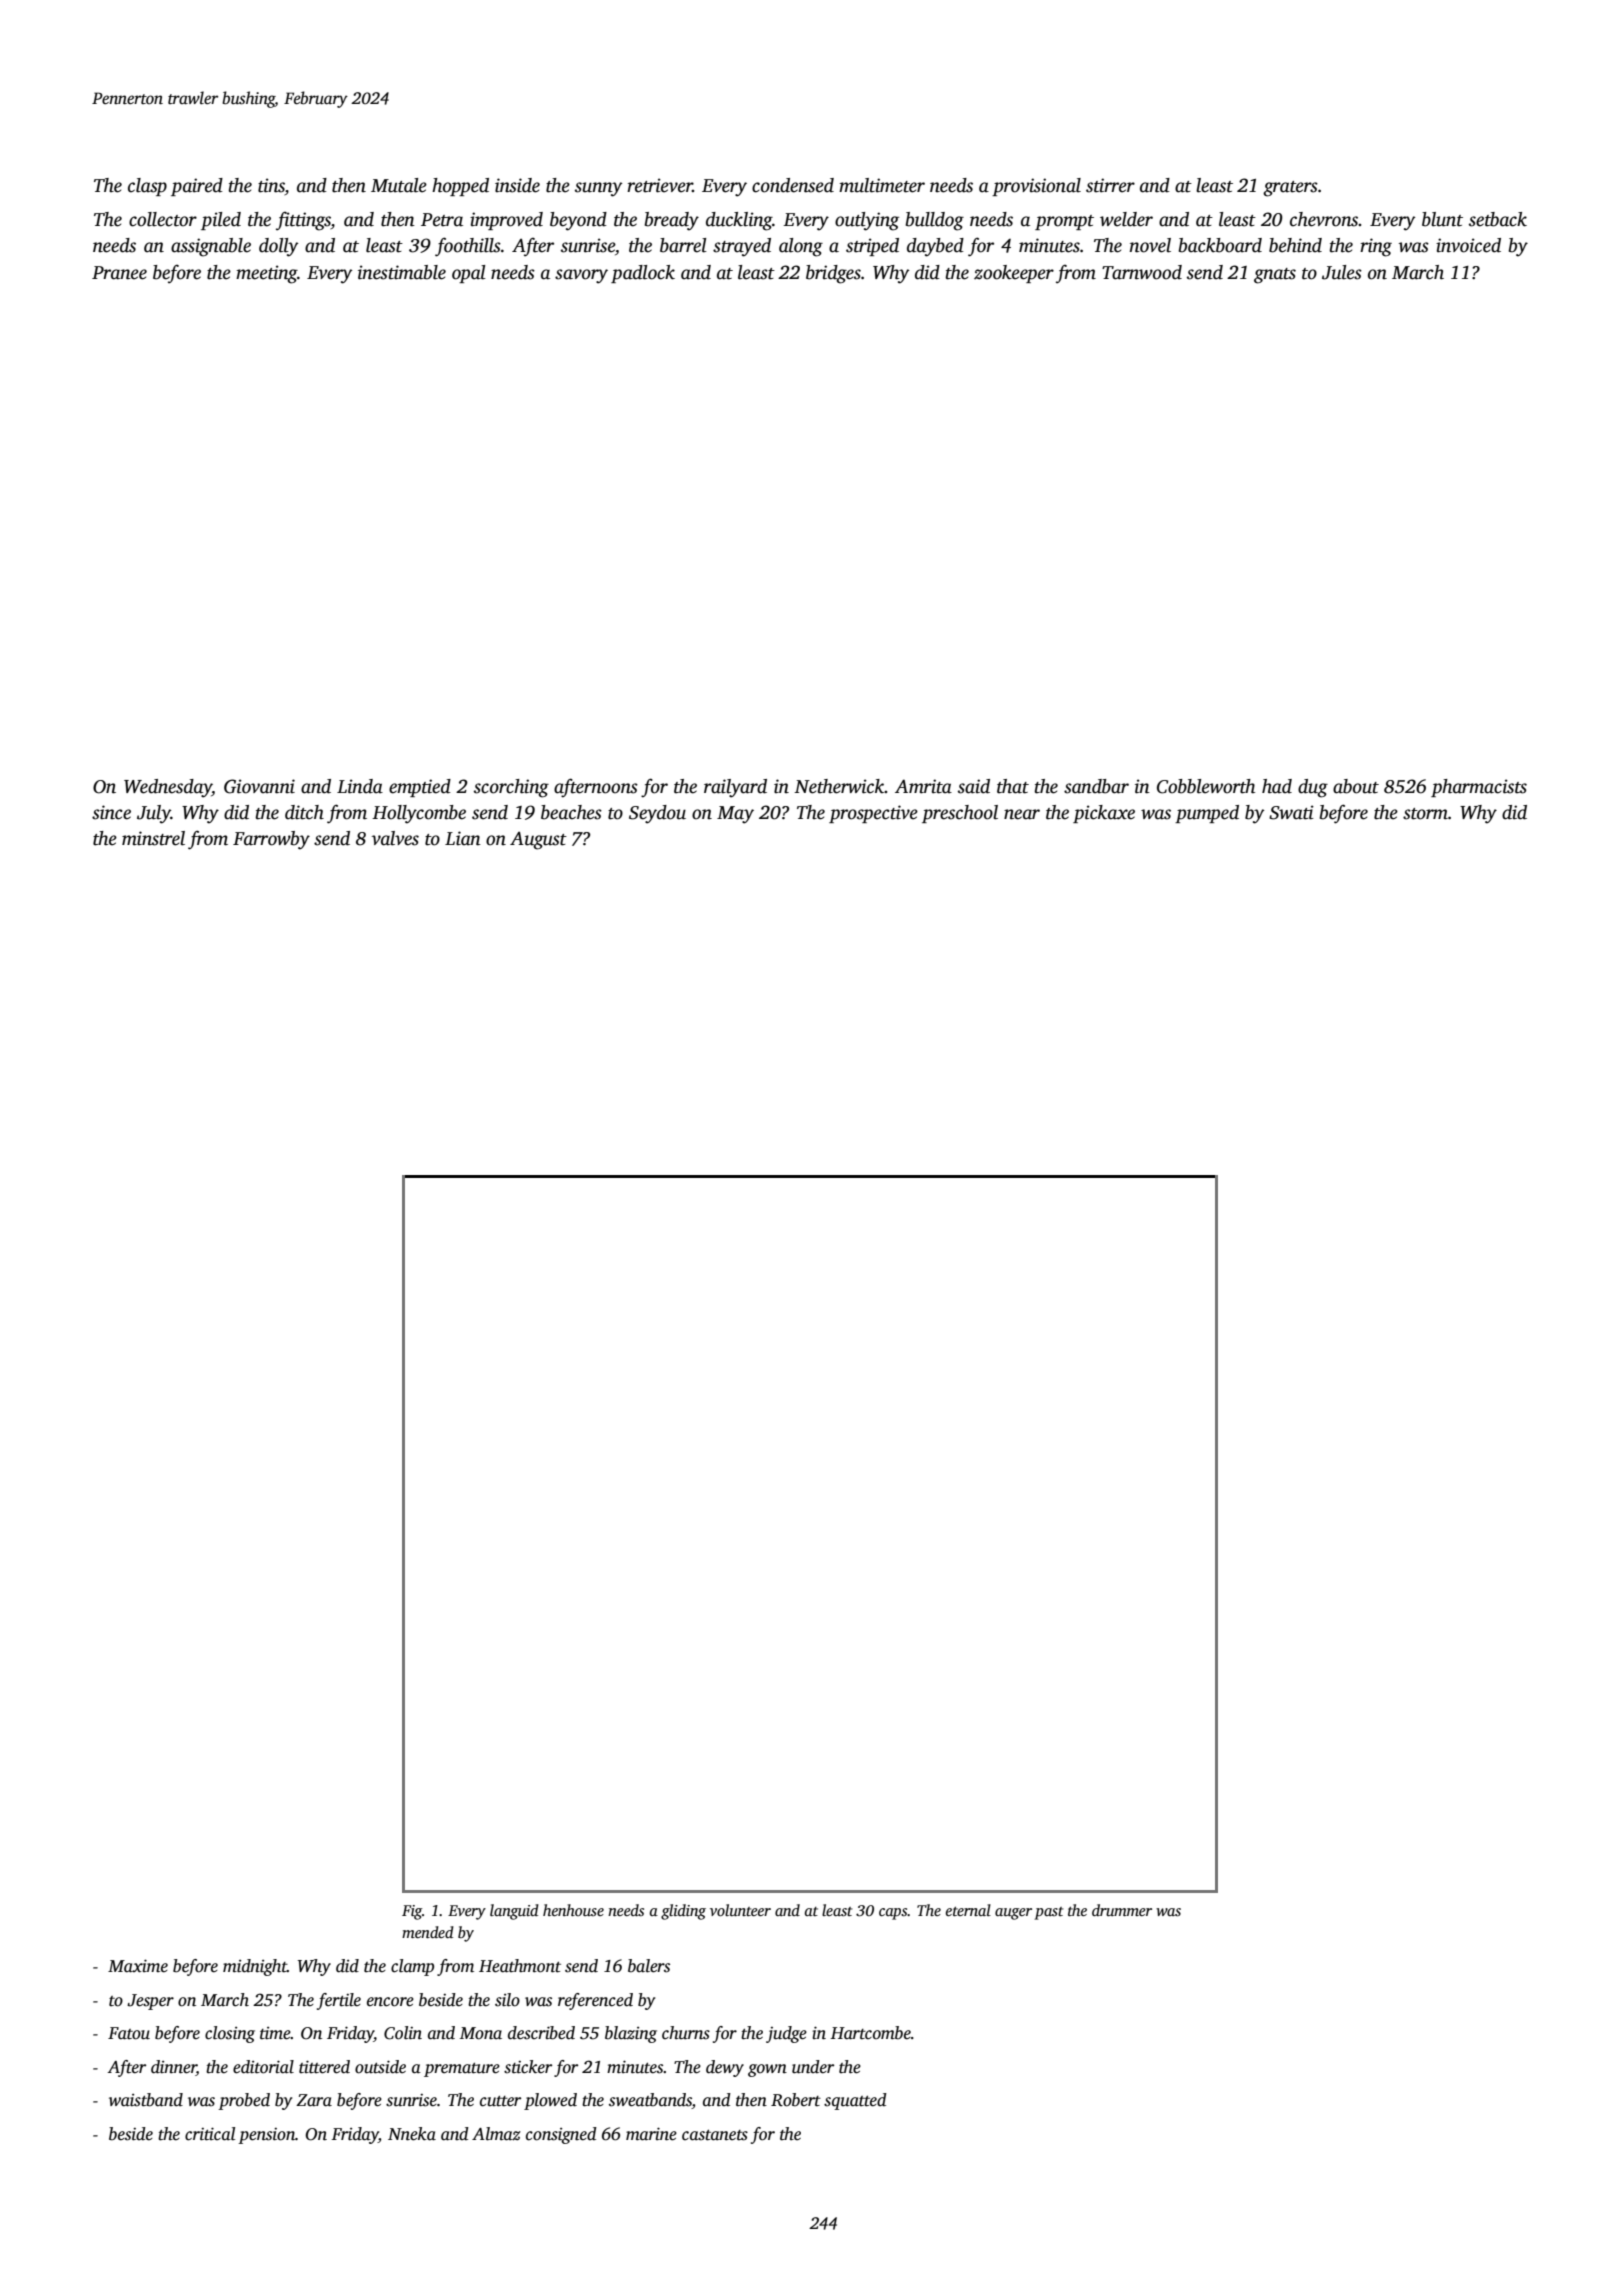 The image size is (1620, 2292). I want to click on clasp, so click(147, 187).
